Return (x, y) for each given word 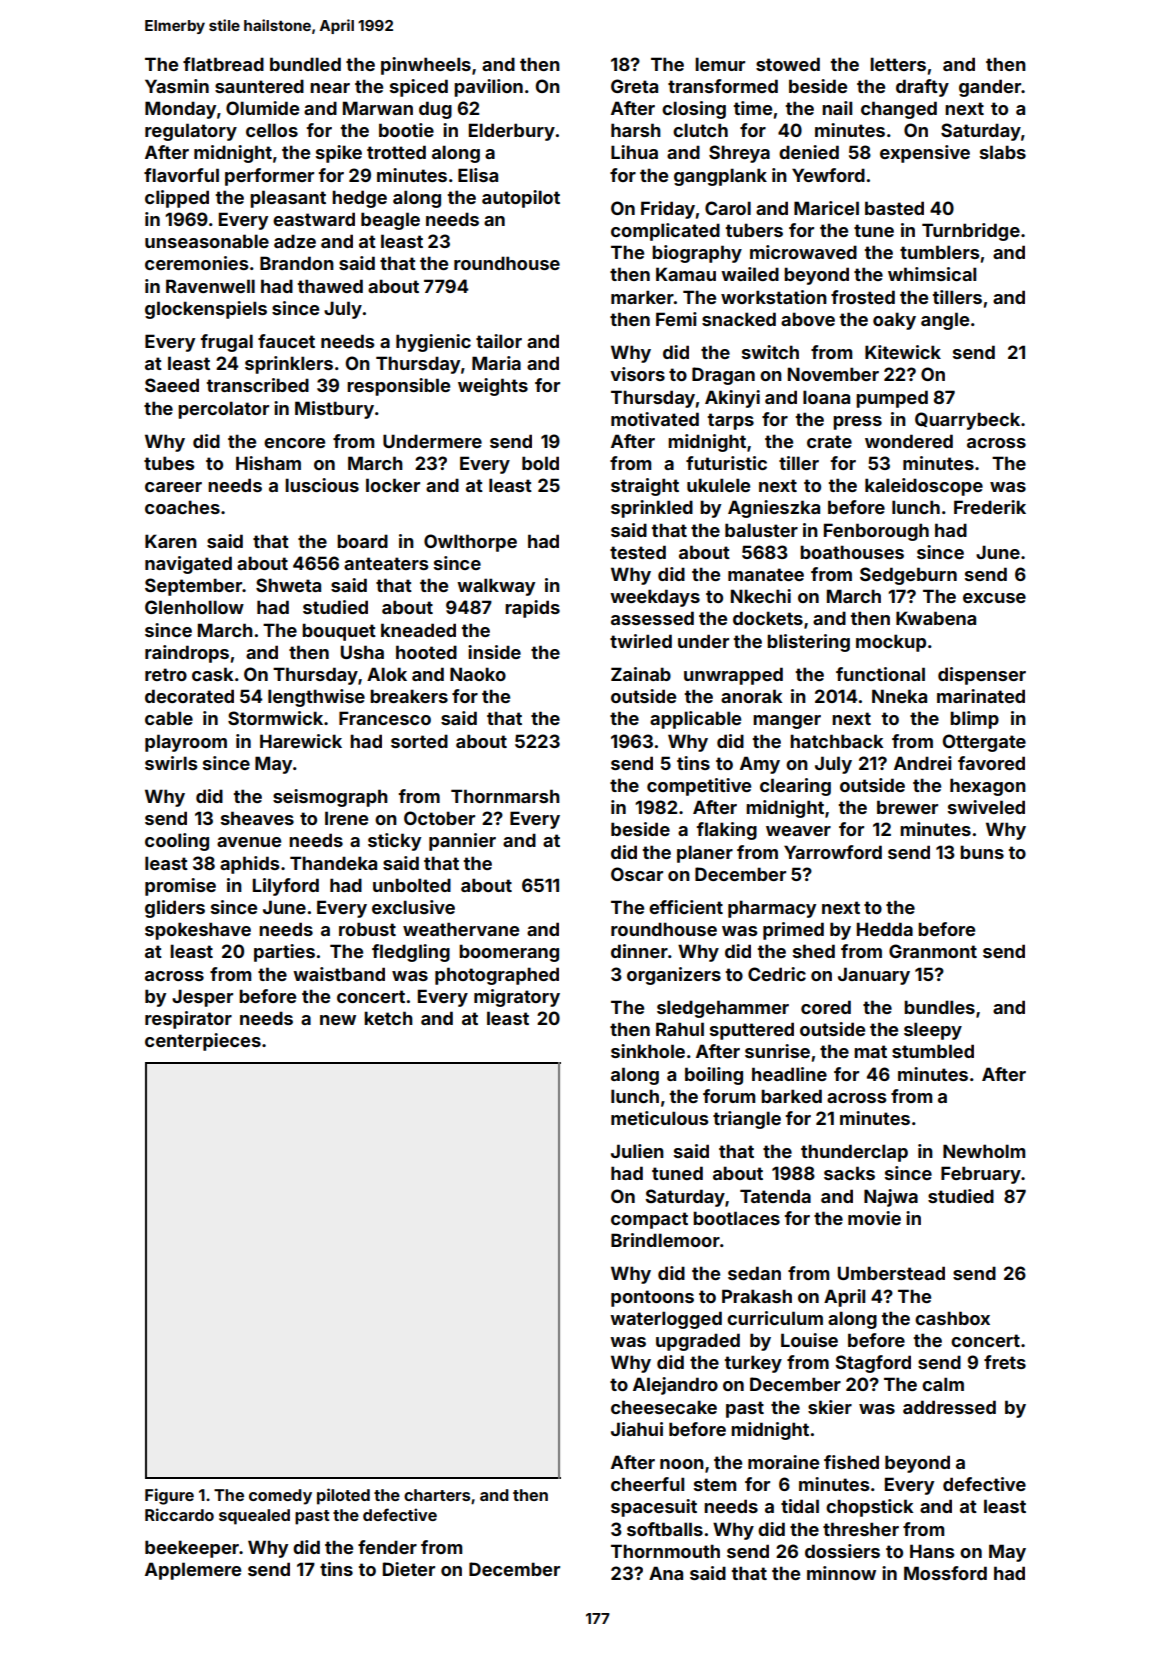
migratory (517, 998)
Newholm (984, 1151)
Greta (634, 86)
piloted (343, 1496)
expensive (925, 154)
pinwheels (426, 66)
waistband (339, 974)
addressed (949, 1407)
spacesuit (654, 1508)
